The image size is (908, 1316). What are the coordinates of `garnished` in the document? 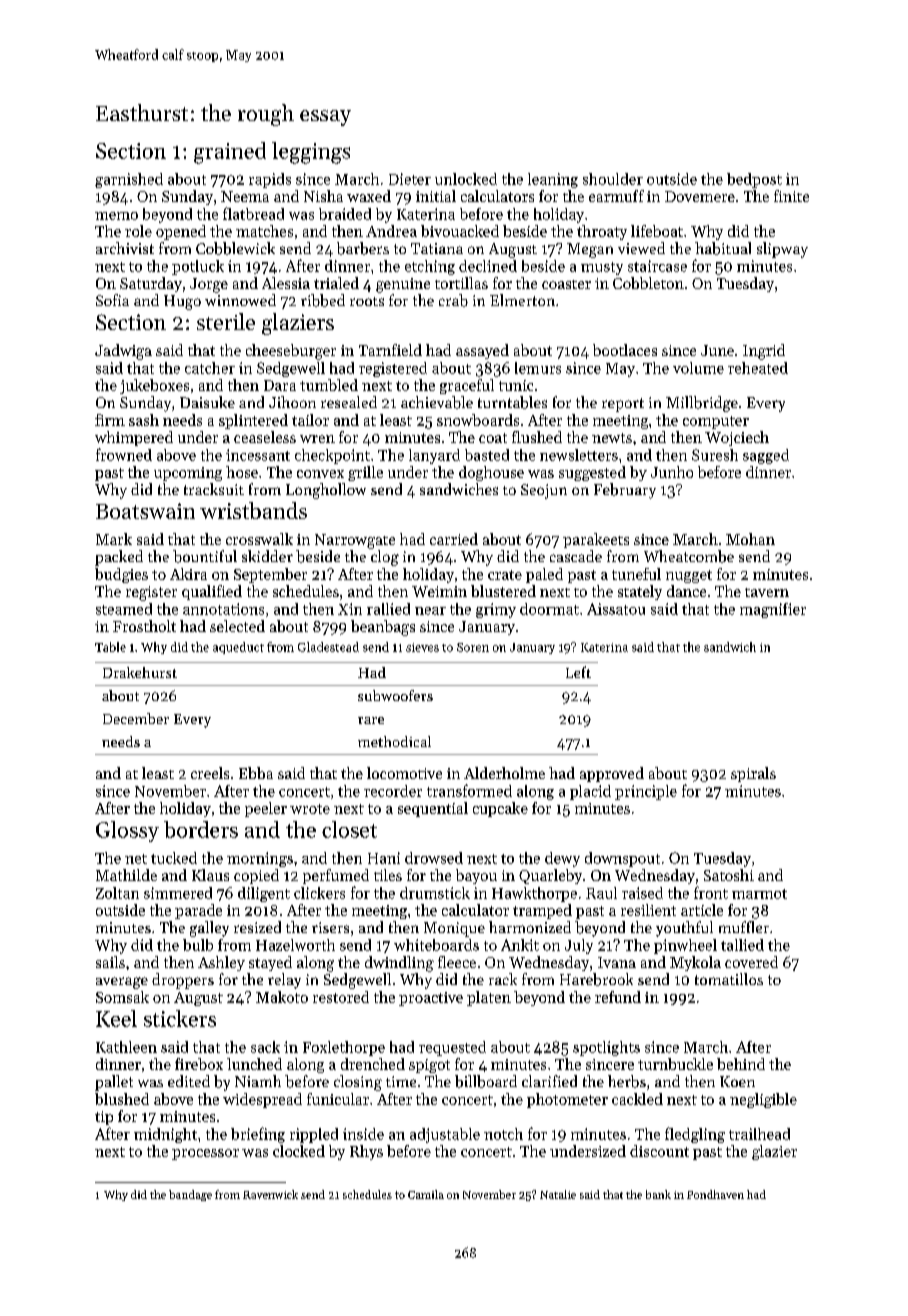 It's located at (129, 180).
